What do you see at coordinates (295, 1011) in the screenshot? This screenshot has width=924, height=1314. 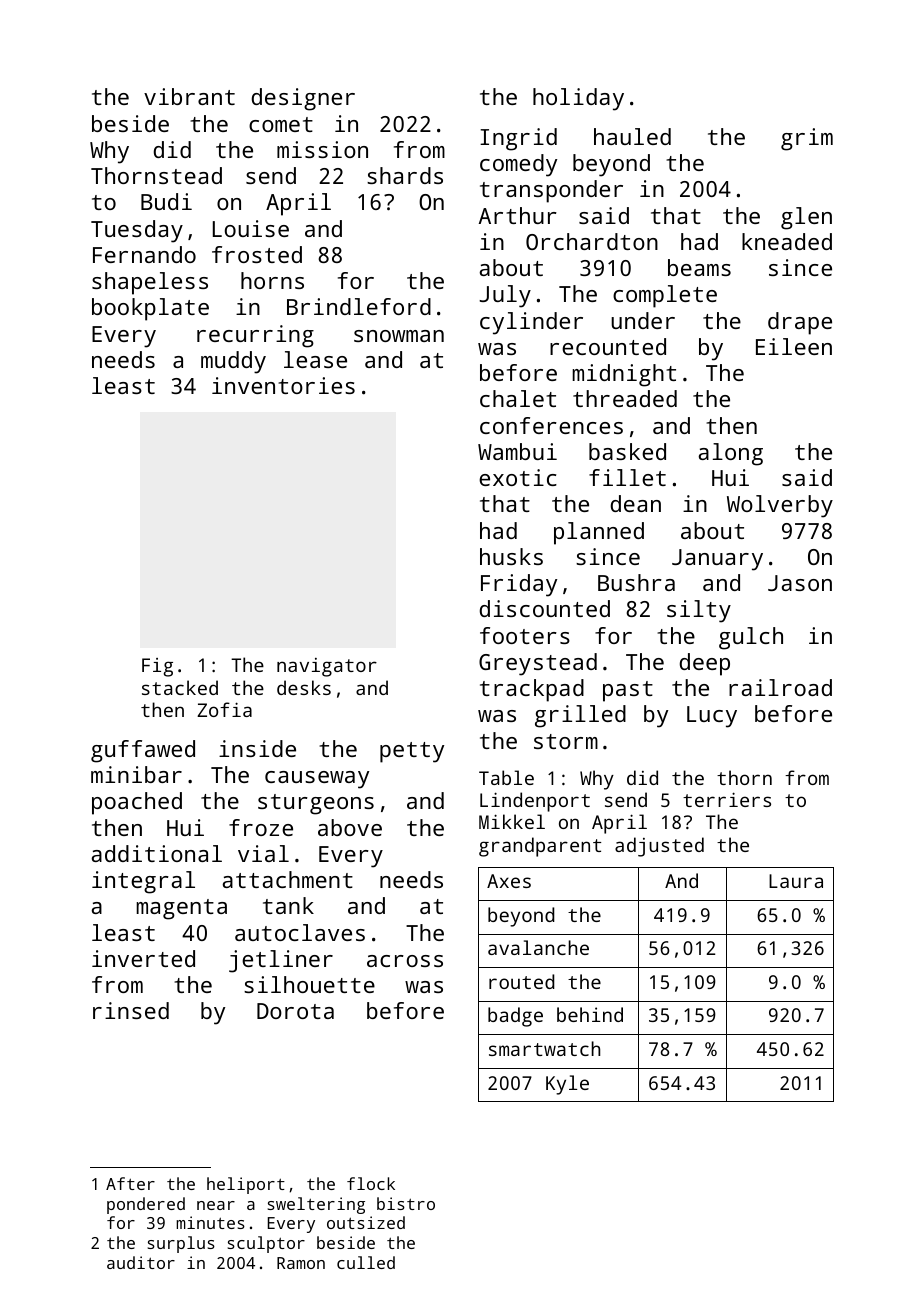 I see `Dorota` at bounding box center [295, 1011].
